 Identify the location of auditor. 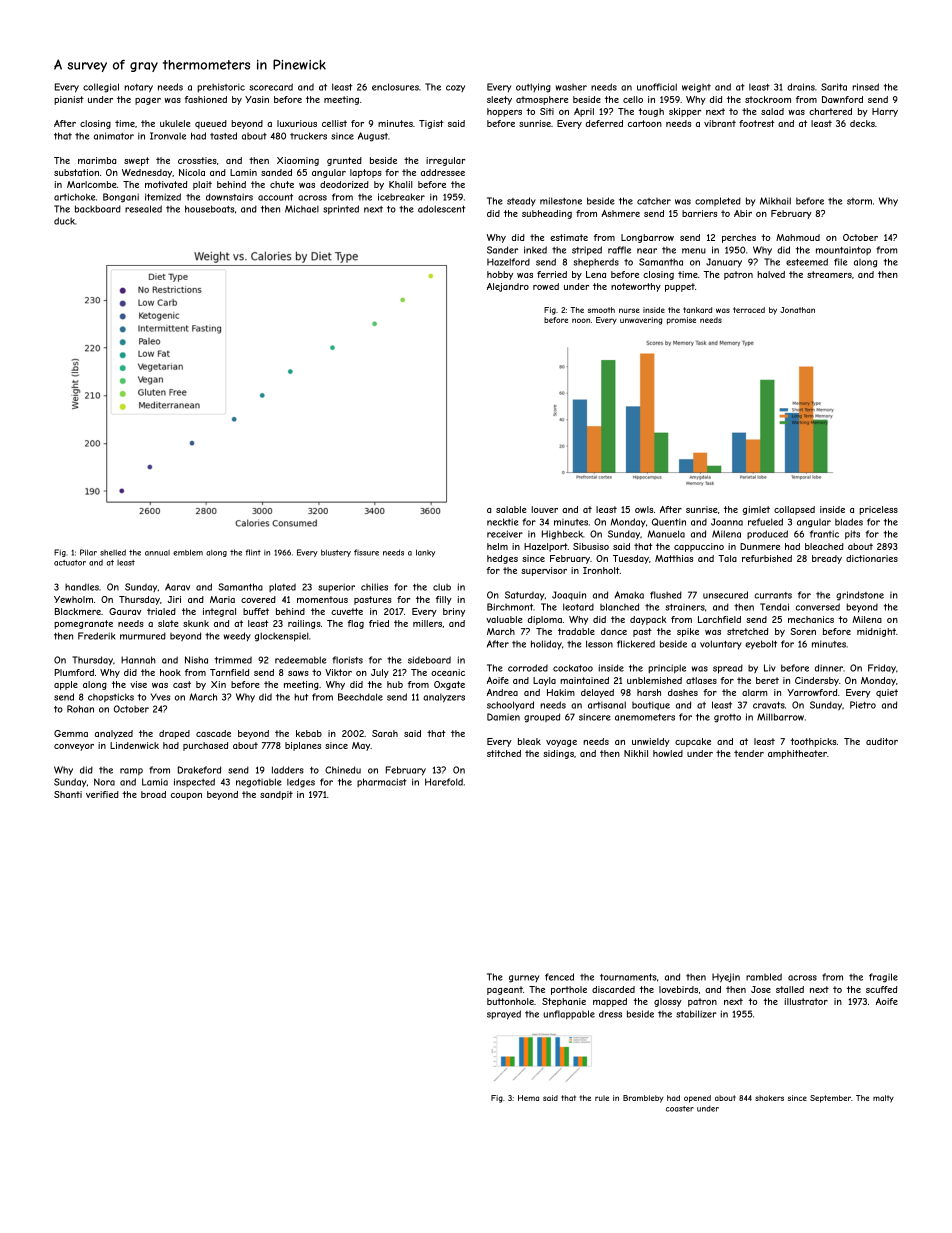
(882, 741).
